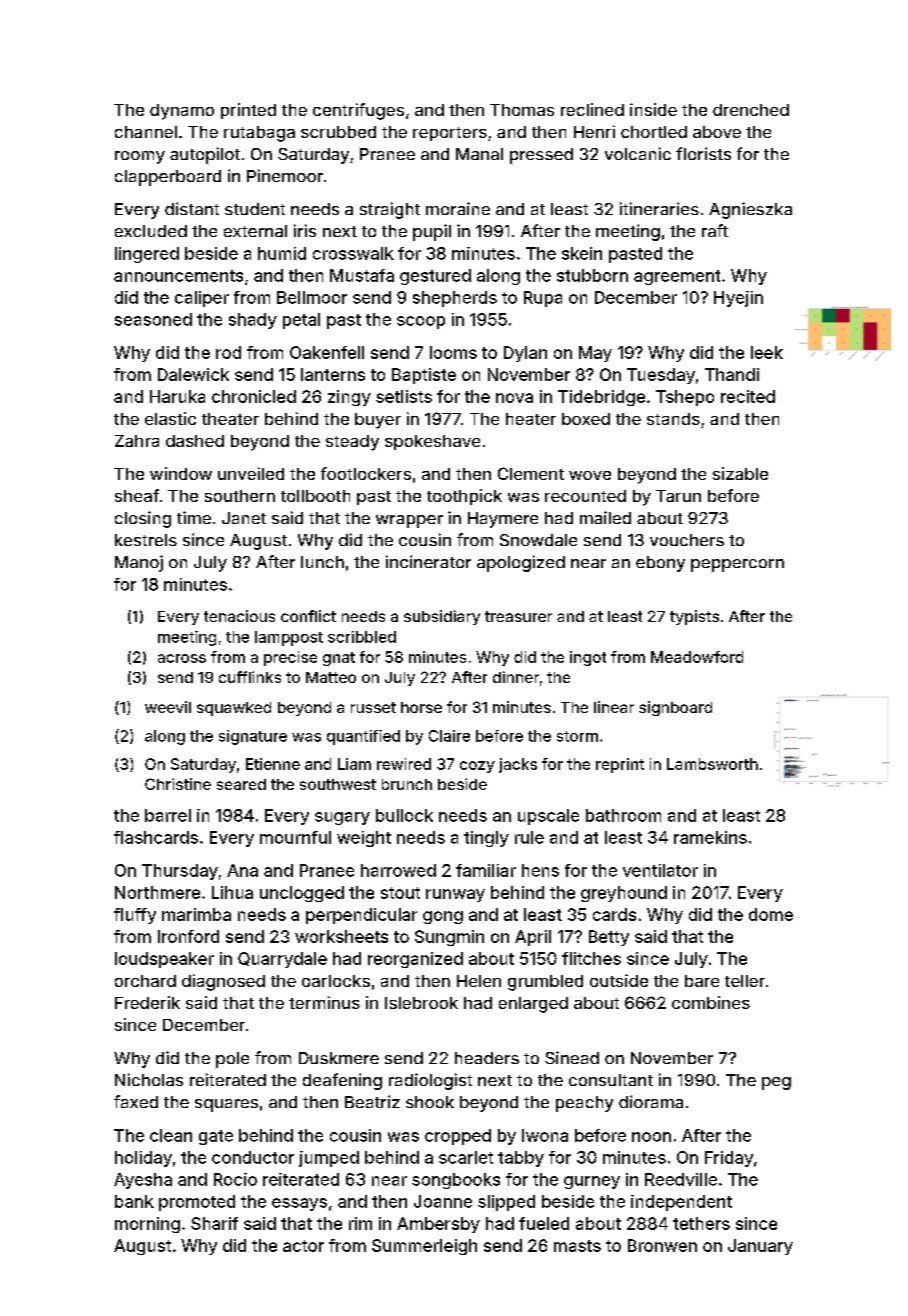  Describe the element at coordinates (139, 563) in the document. I see `Manoj` at that location.
